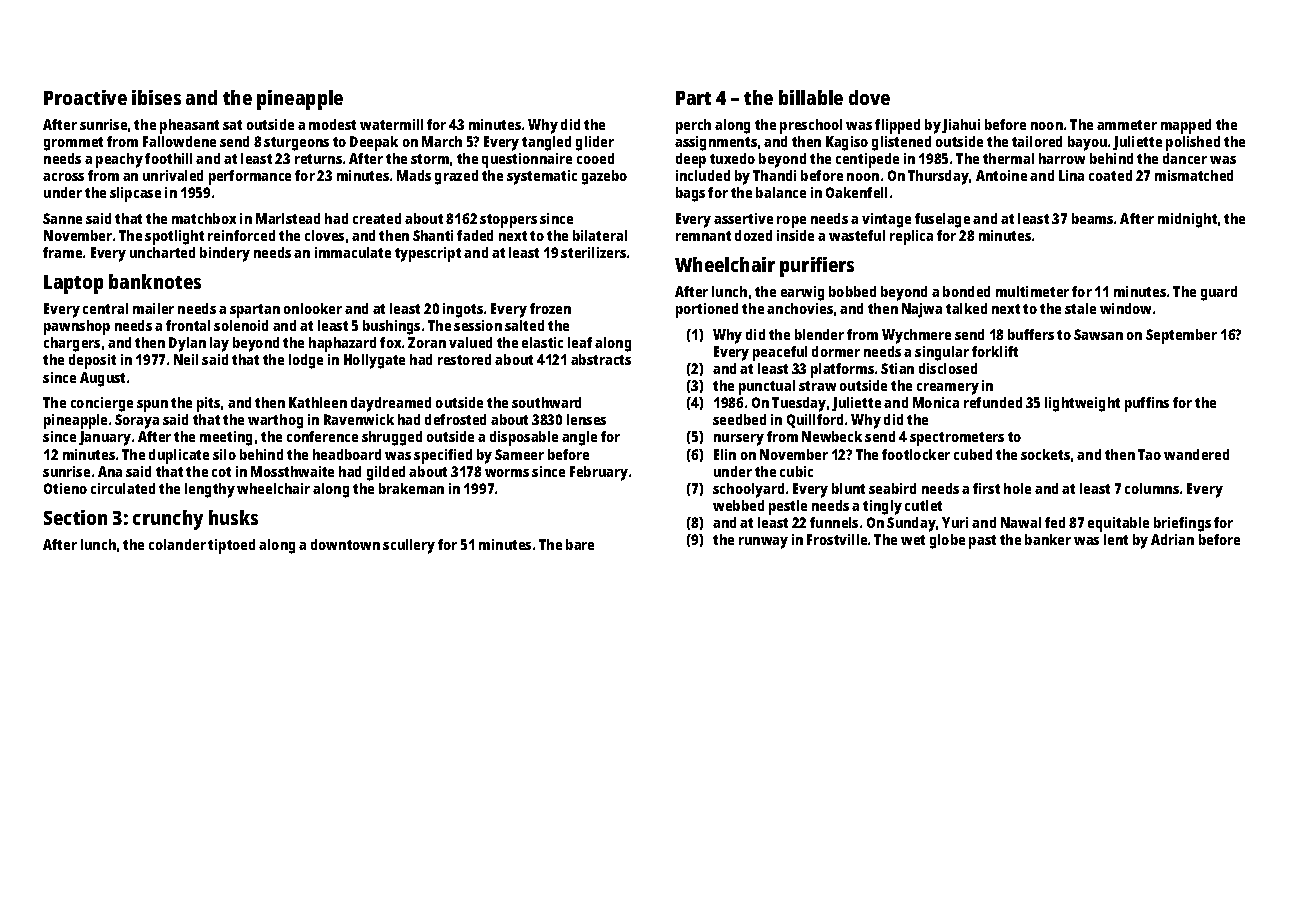  I want to click on sockets, so click(1045, 454).
